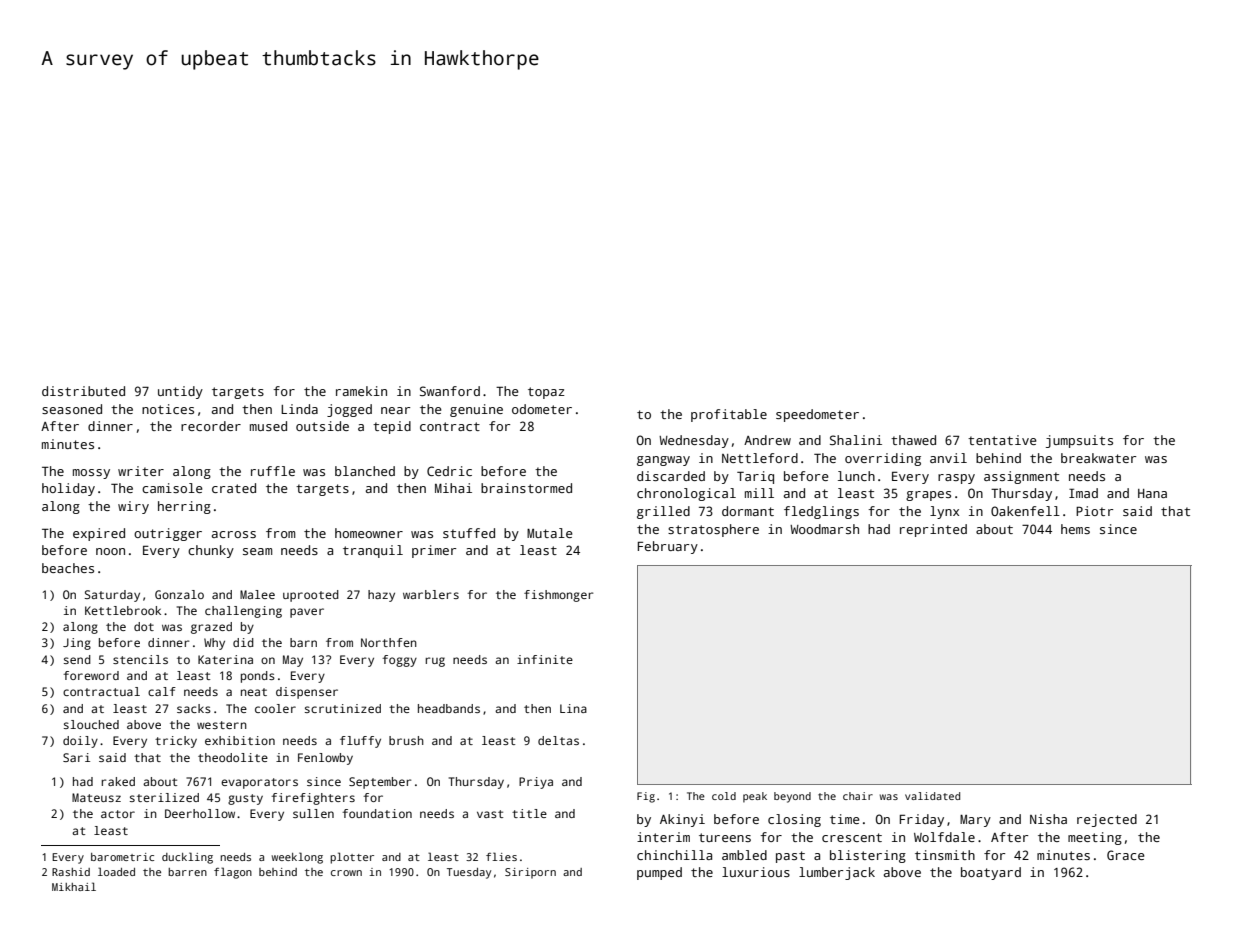 This screenshot has height=952, width=1233. Describe the element at coordinates (756, 872) in the screenshot. I see `luxurious` at that location.
